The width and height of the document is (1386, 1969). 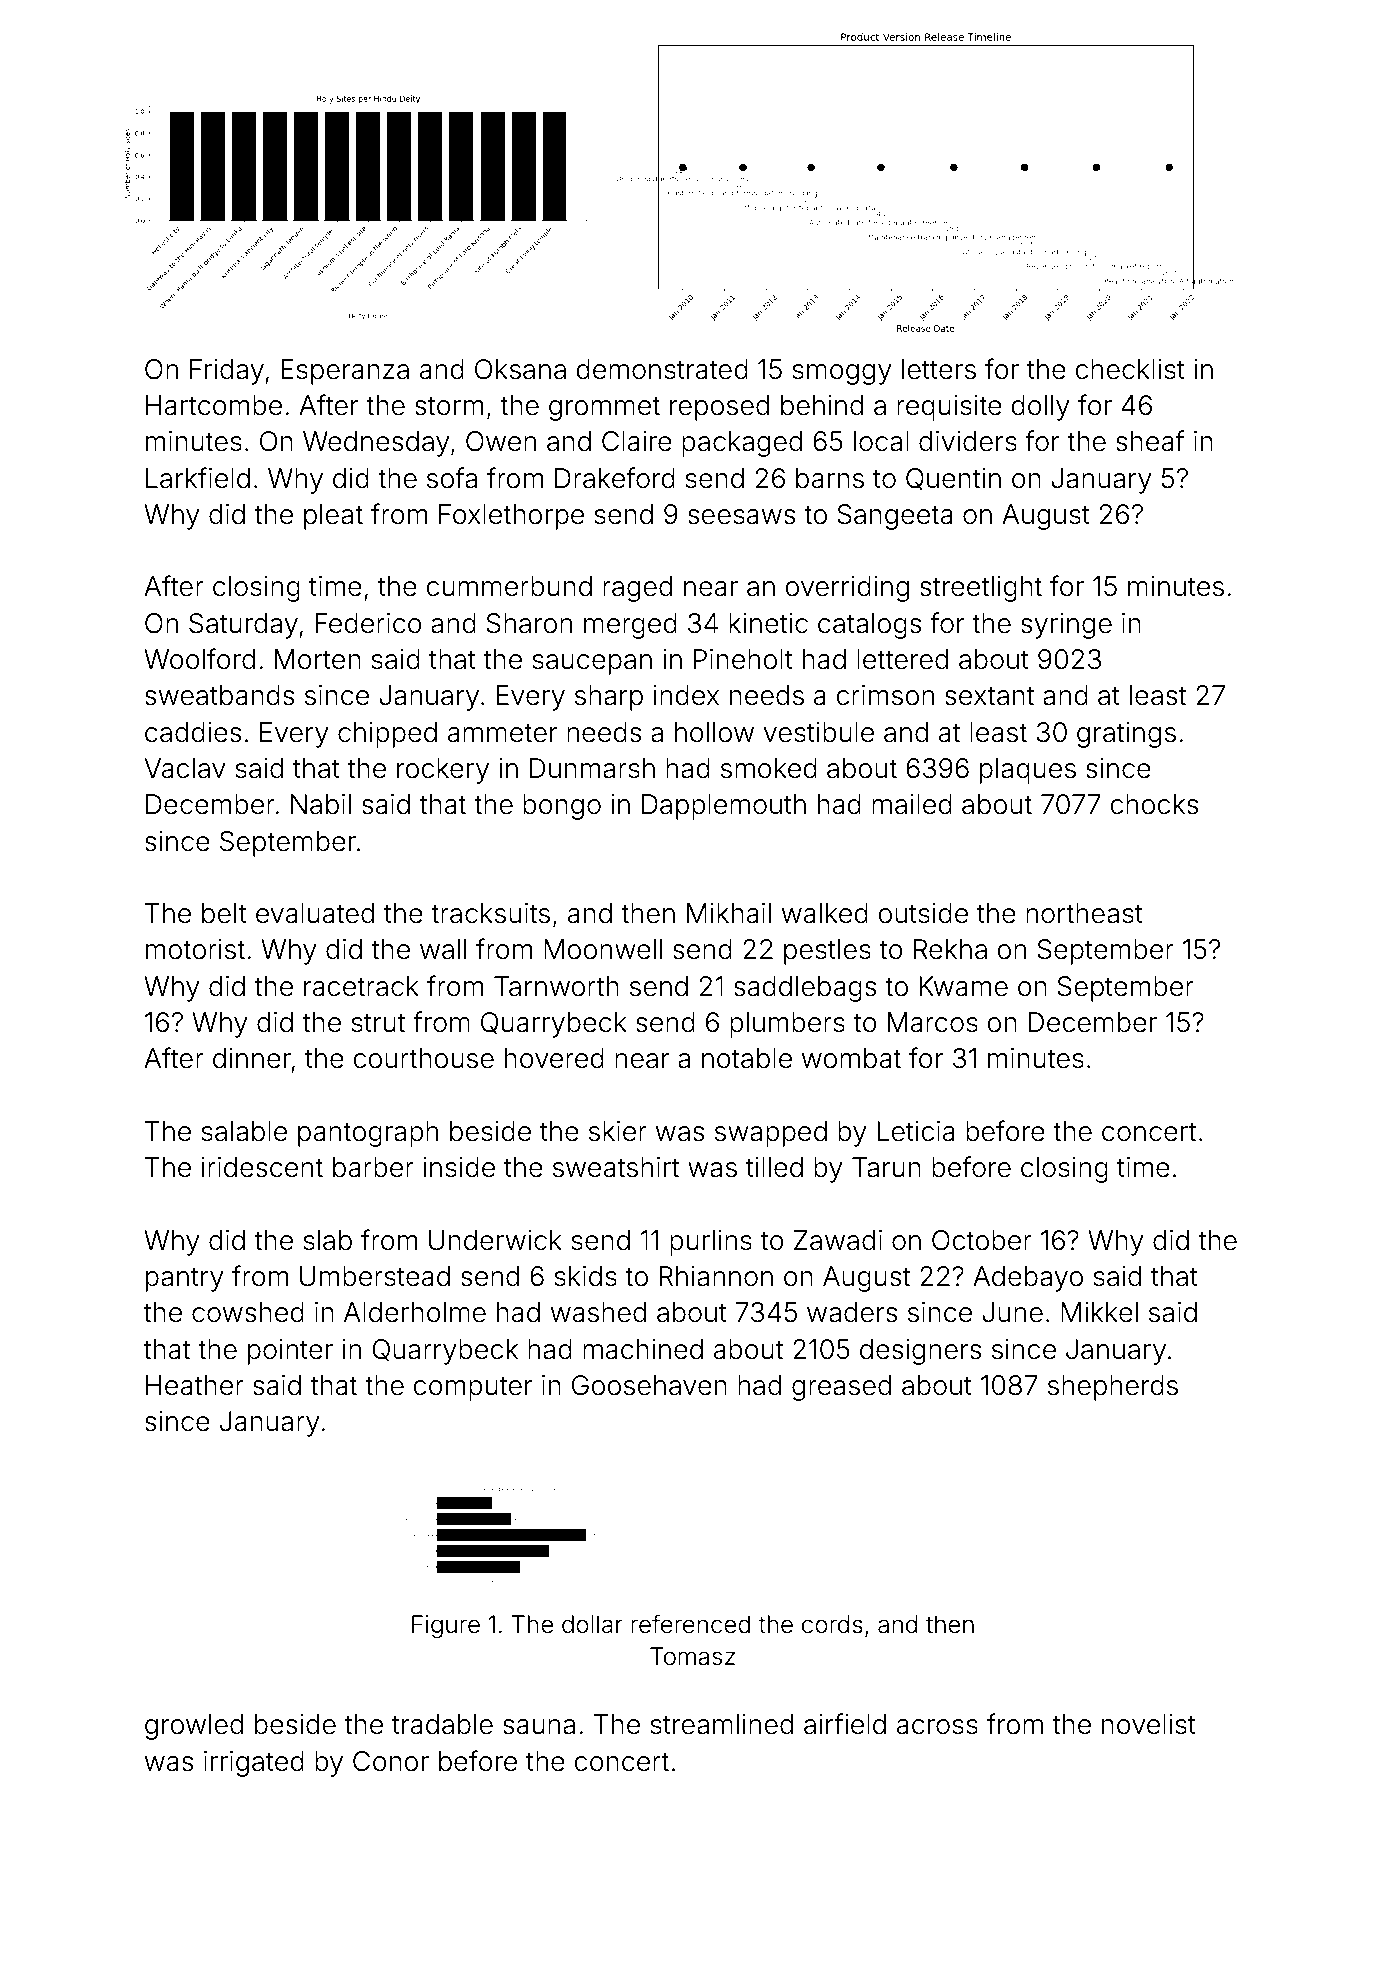 I want to click on northeast, so click(x=1084, y=913).
